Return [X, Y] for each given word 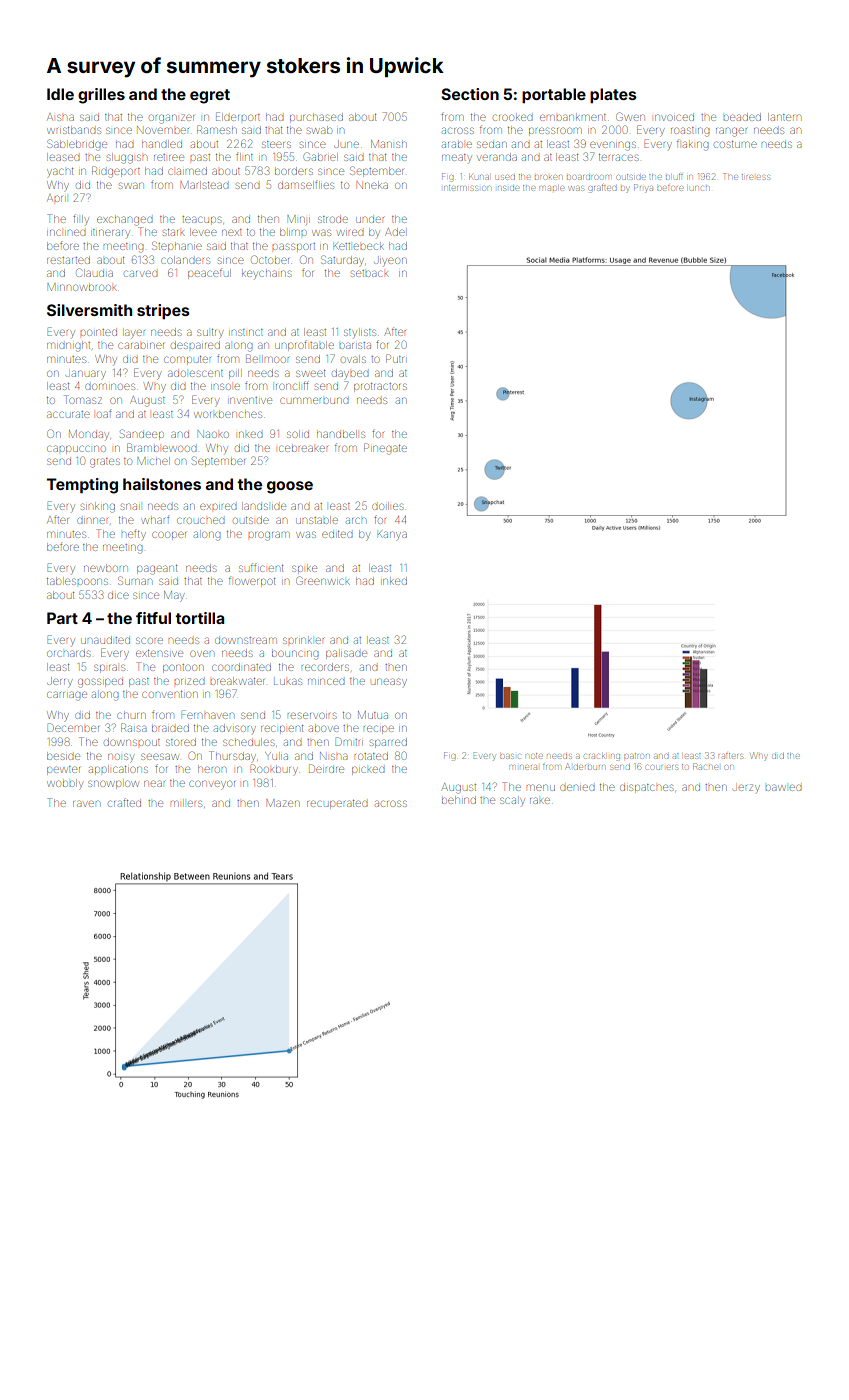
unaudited [106, 640]
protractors [380, 387]
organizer [172, 119]
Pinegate [385, 449]
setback [370, 273]
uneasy [389, 681]
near [154, 783]
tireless [756, 177]
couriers [662, 767]
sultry [210, 334]
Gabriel [321, 156]
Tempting [82, 486]
